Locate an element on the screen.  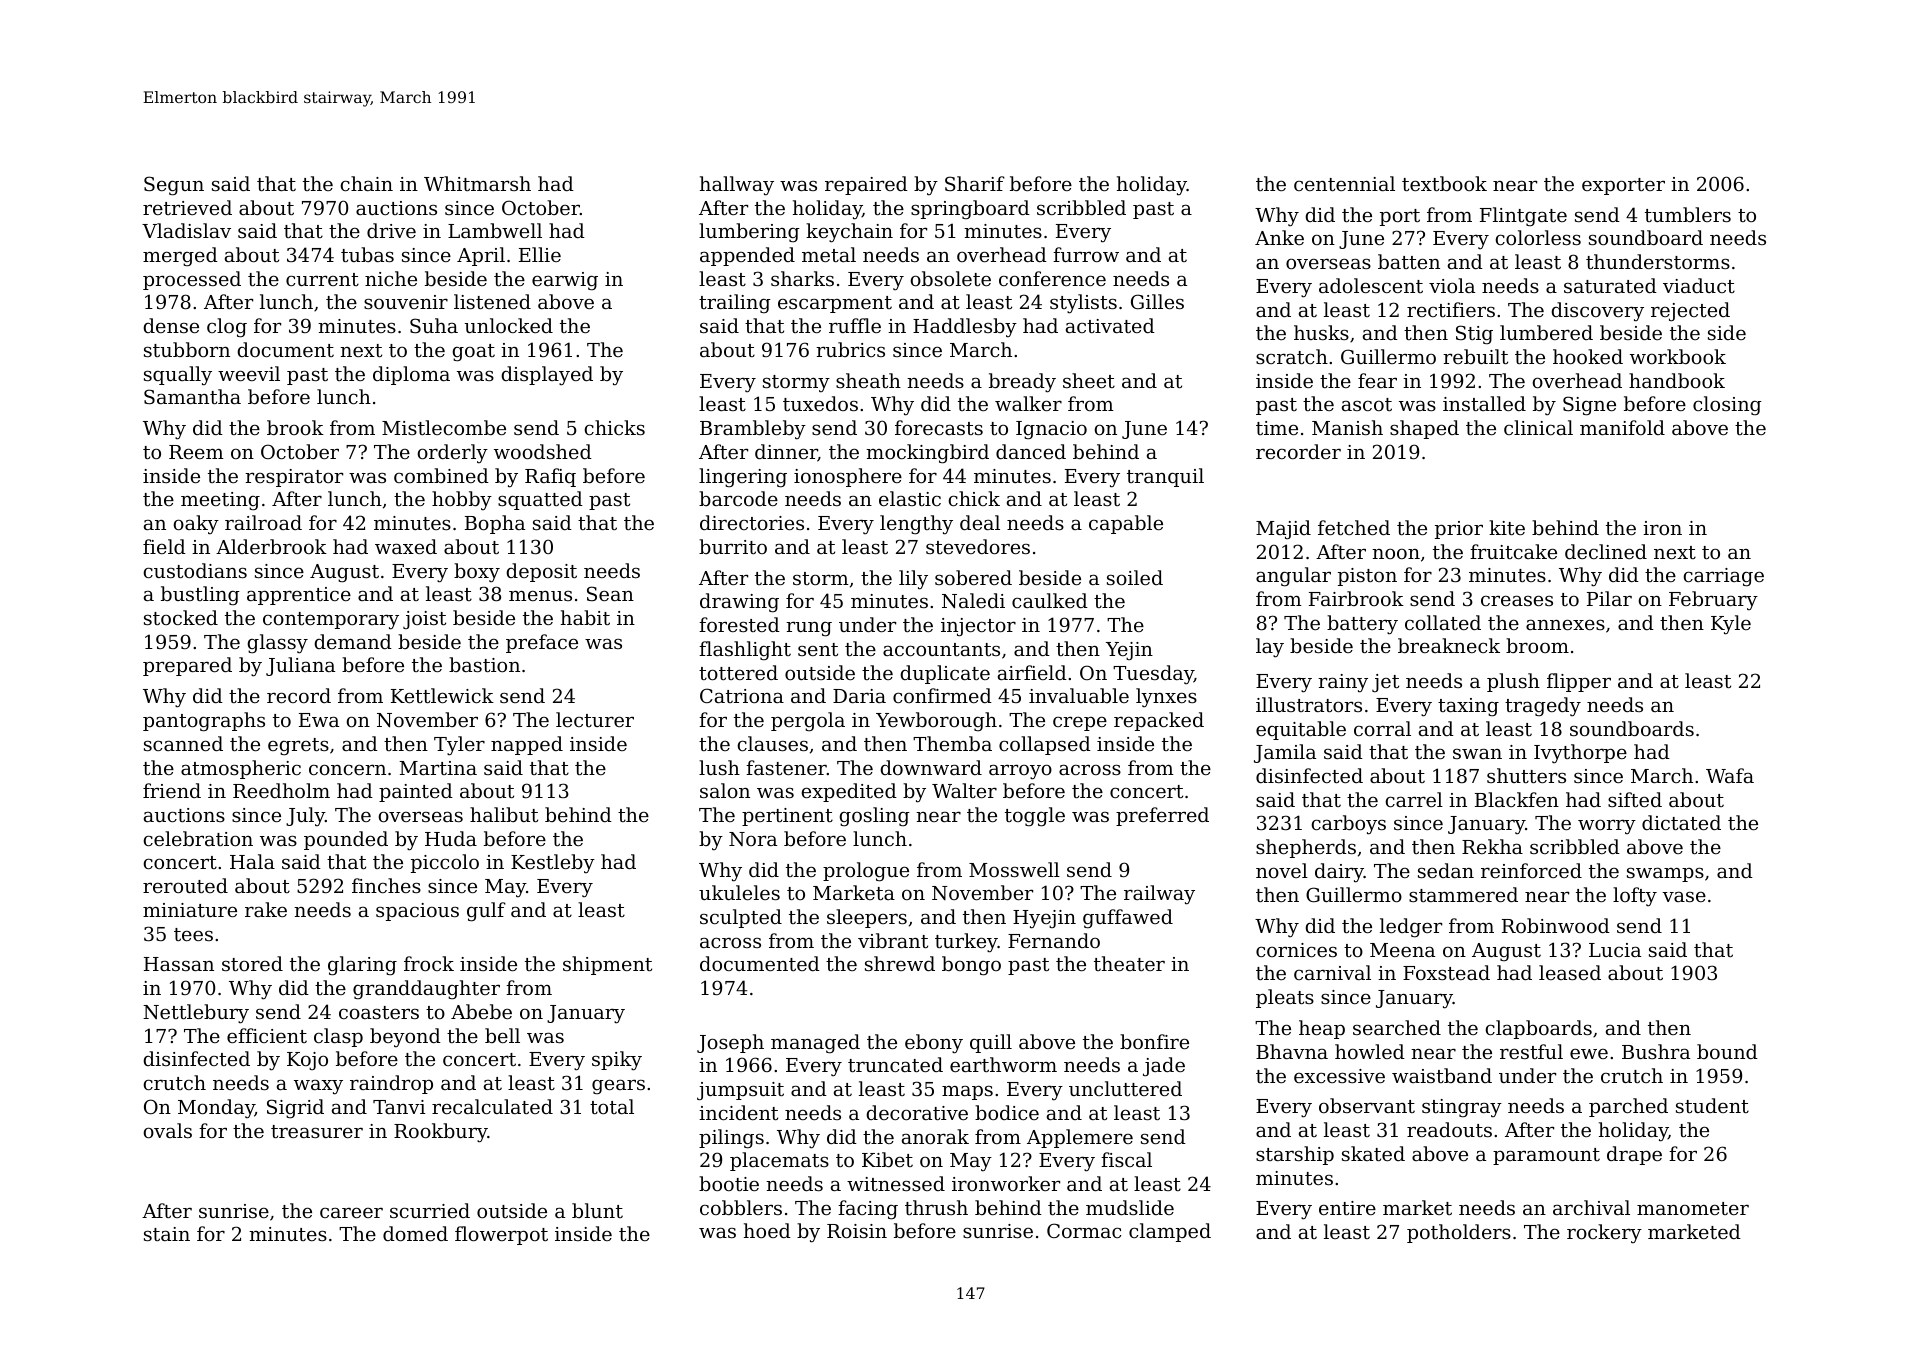
worry is located at coordinates (1607, 826).
